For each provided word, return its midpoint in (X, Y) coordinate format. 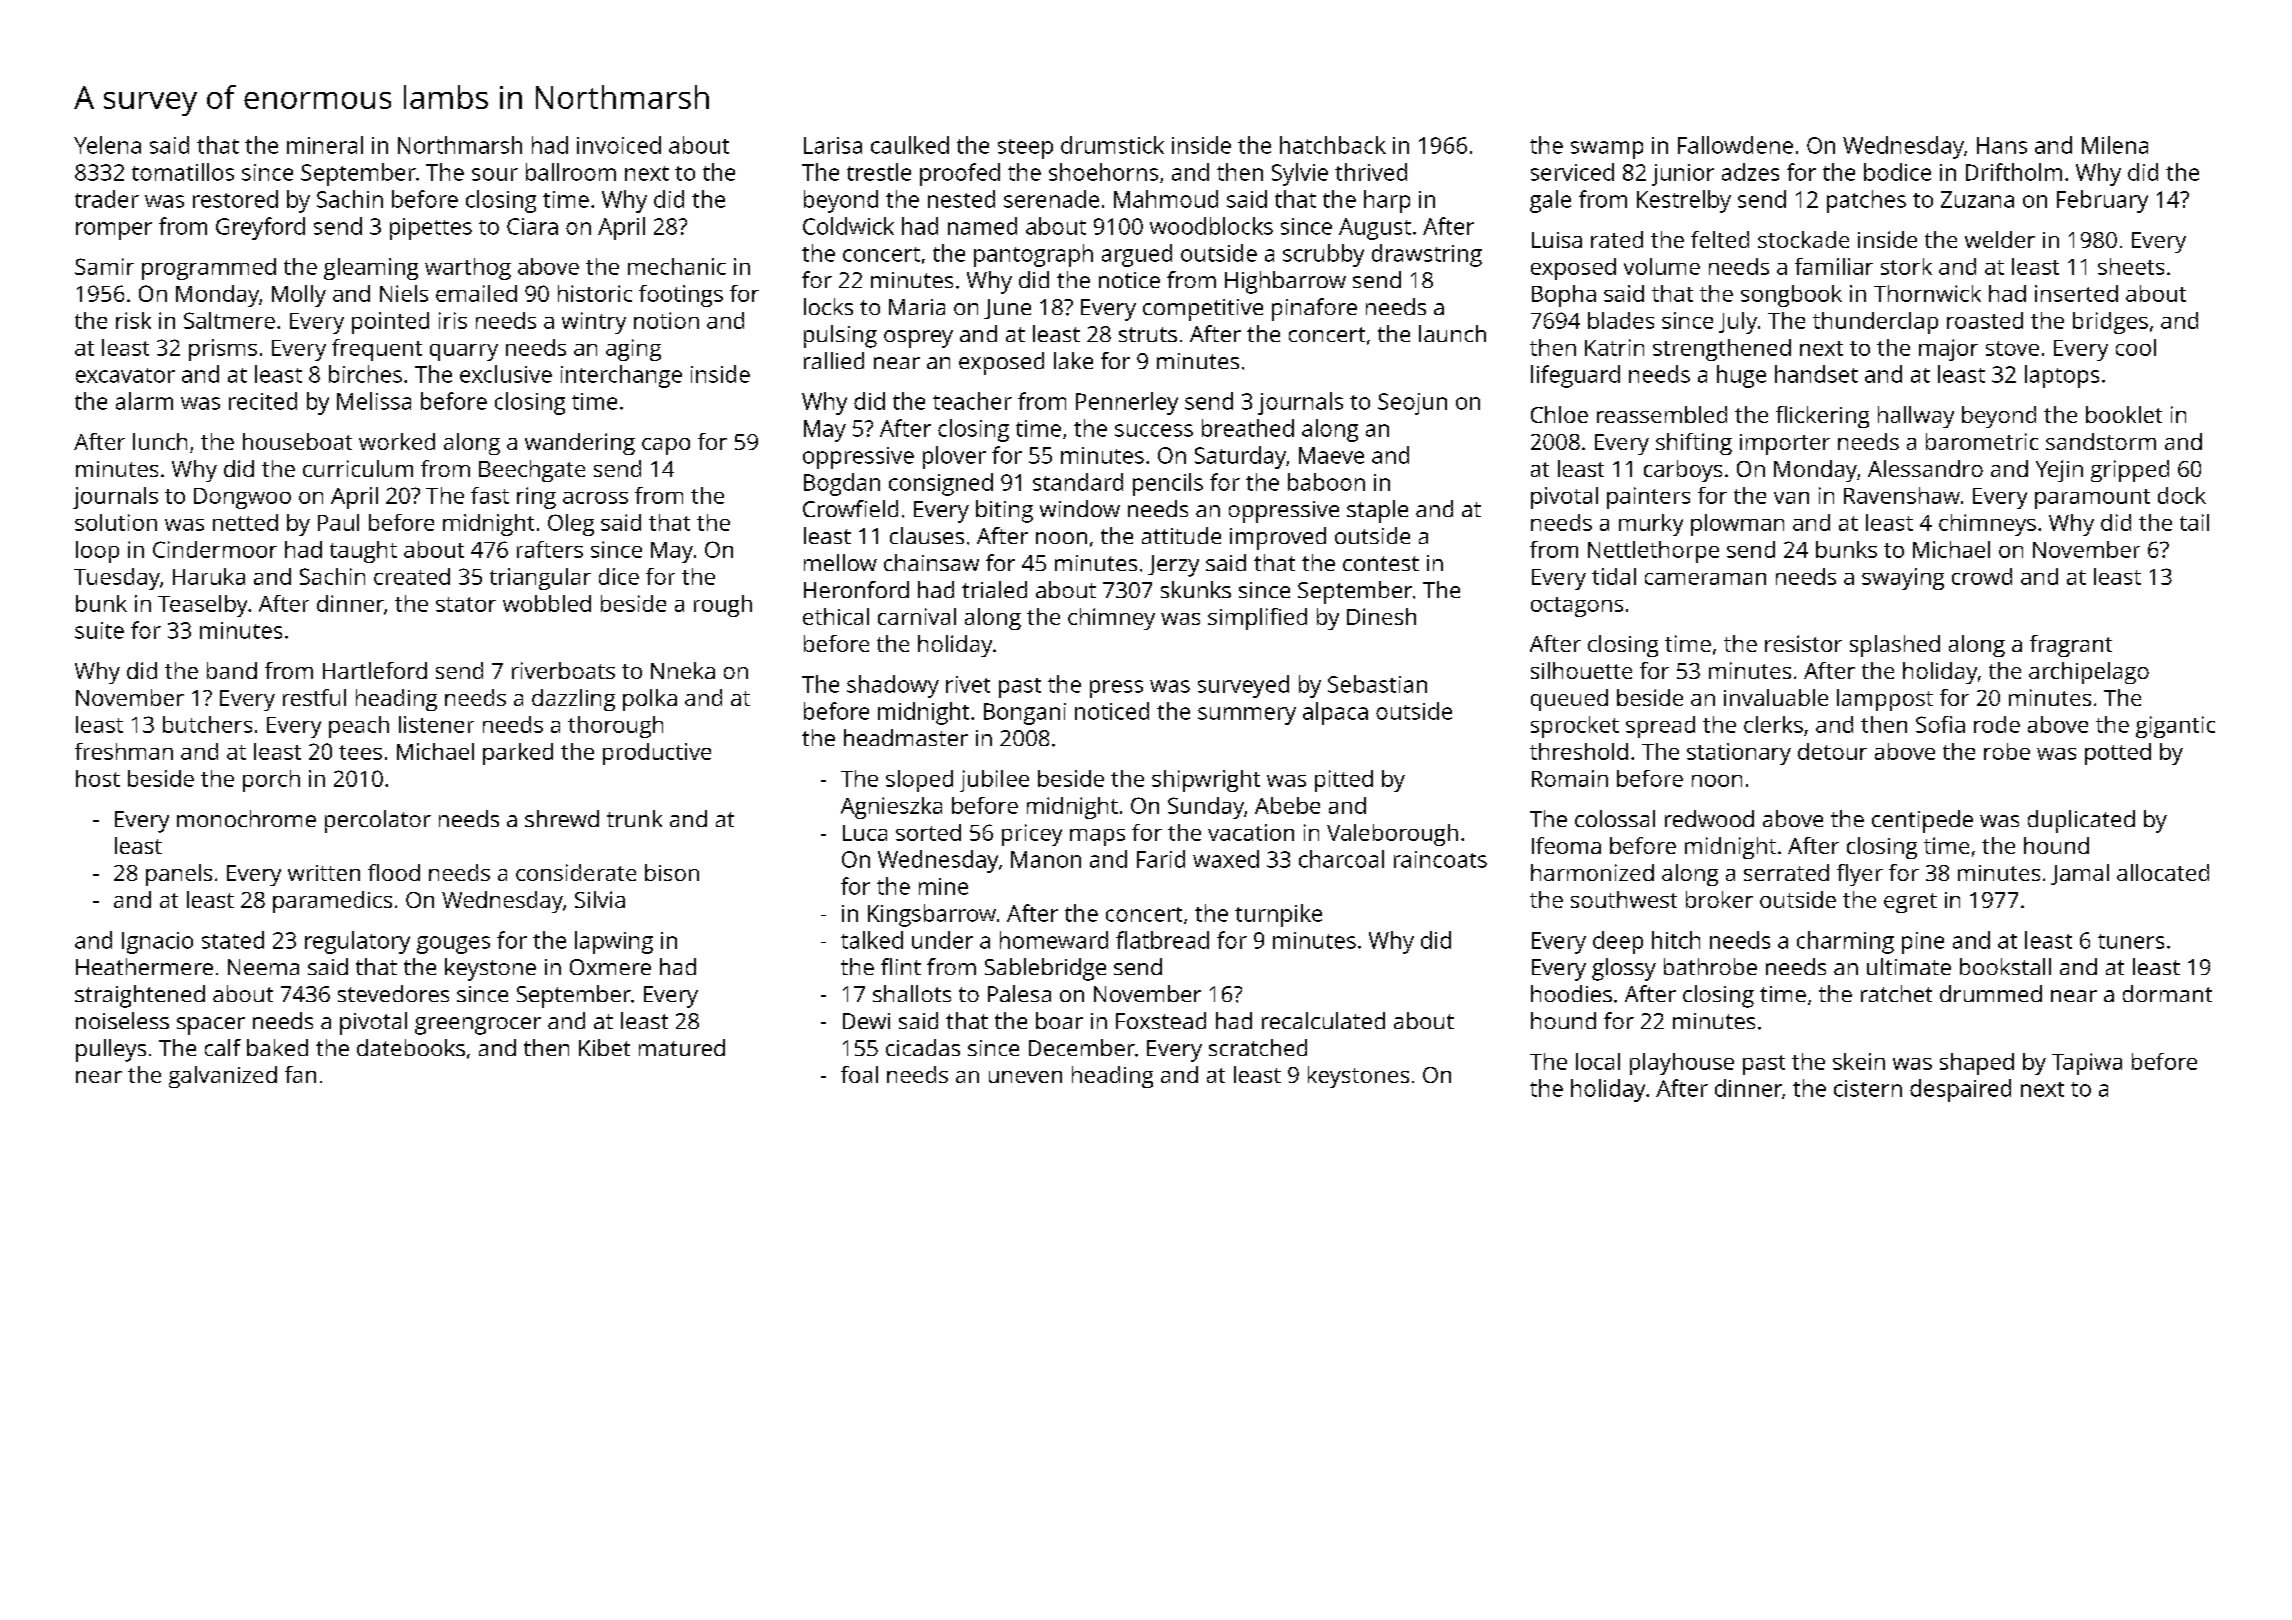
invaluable (1776, 697)
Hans (2002, 145)
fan (300, 1074)
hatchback (1333, 145)
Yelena (107, 145)
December (1082, 1047)
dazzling (573, 700)
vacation (1251, 832)
